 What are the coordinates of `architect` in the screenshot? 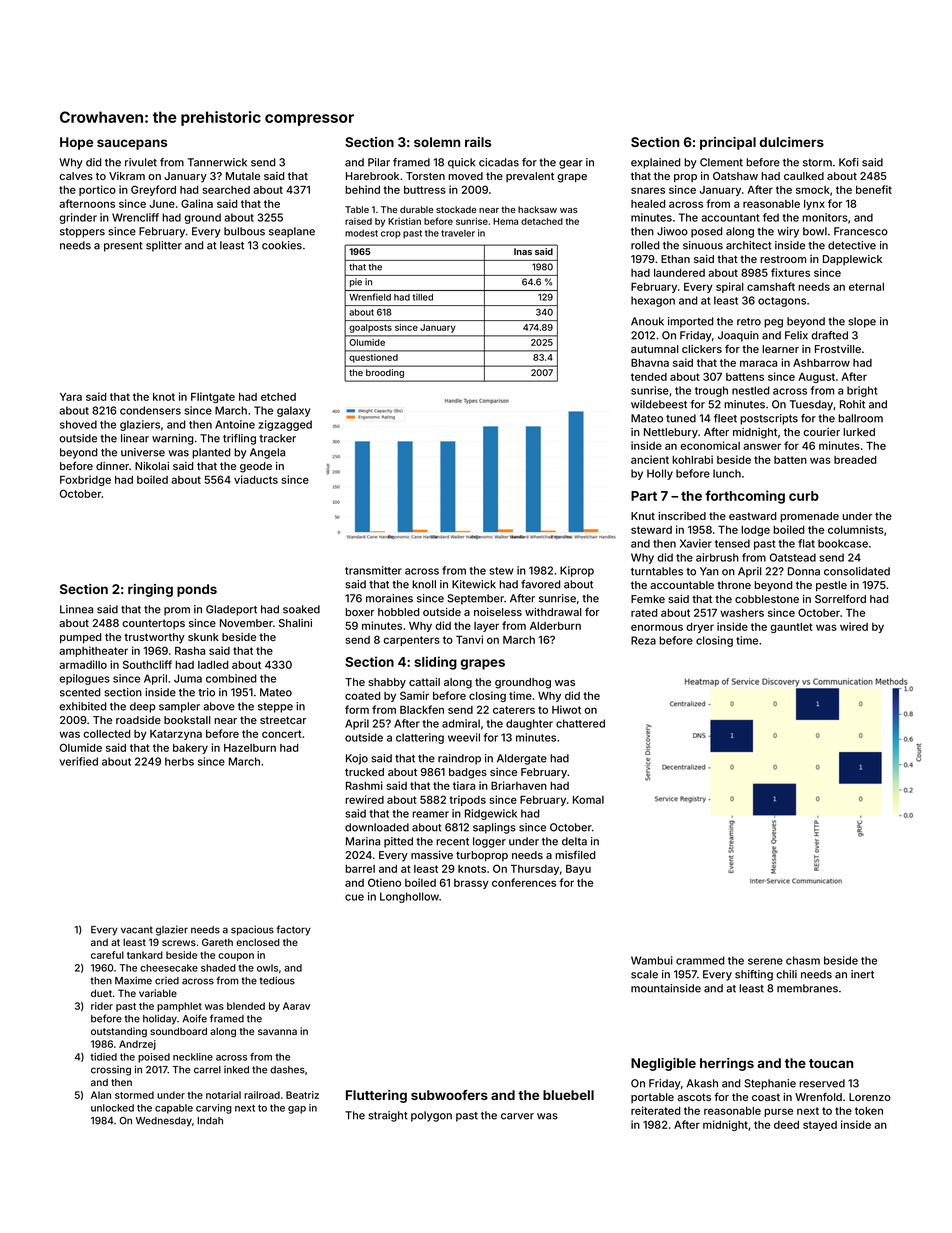 It's located at (749, 245).
